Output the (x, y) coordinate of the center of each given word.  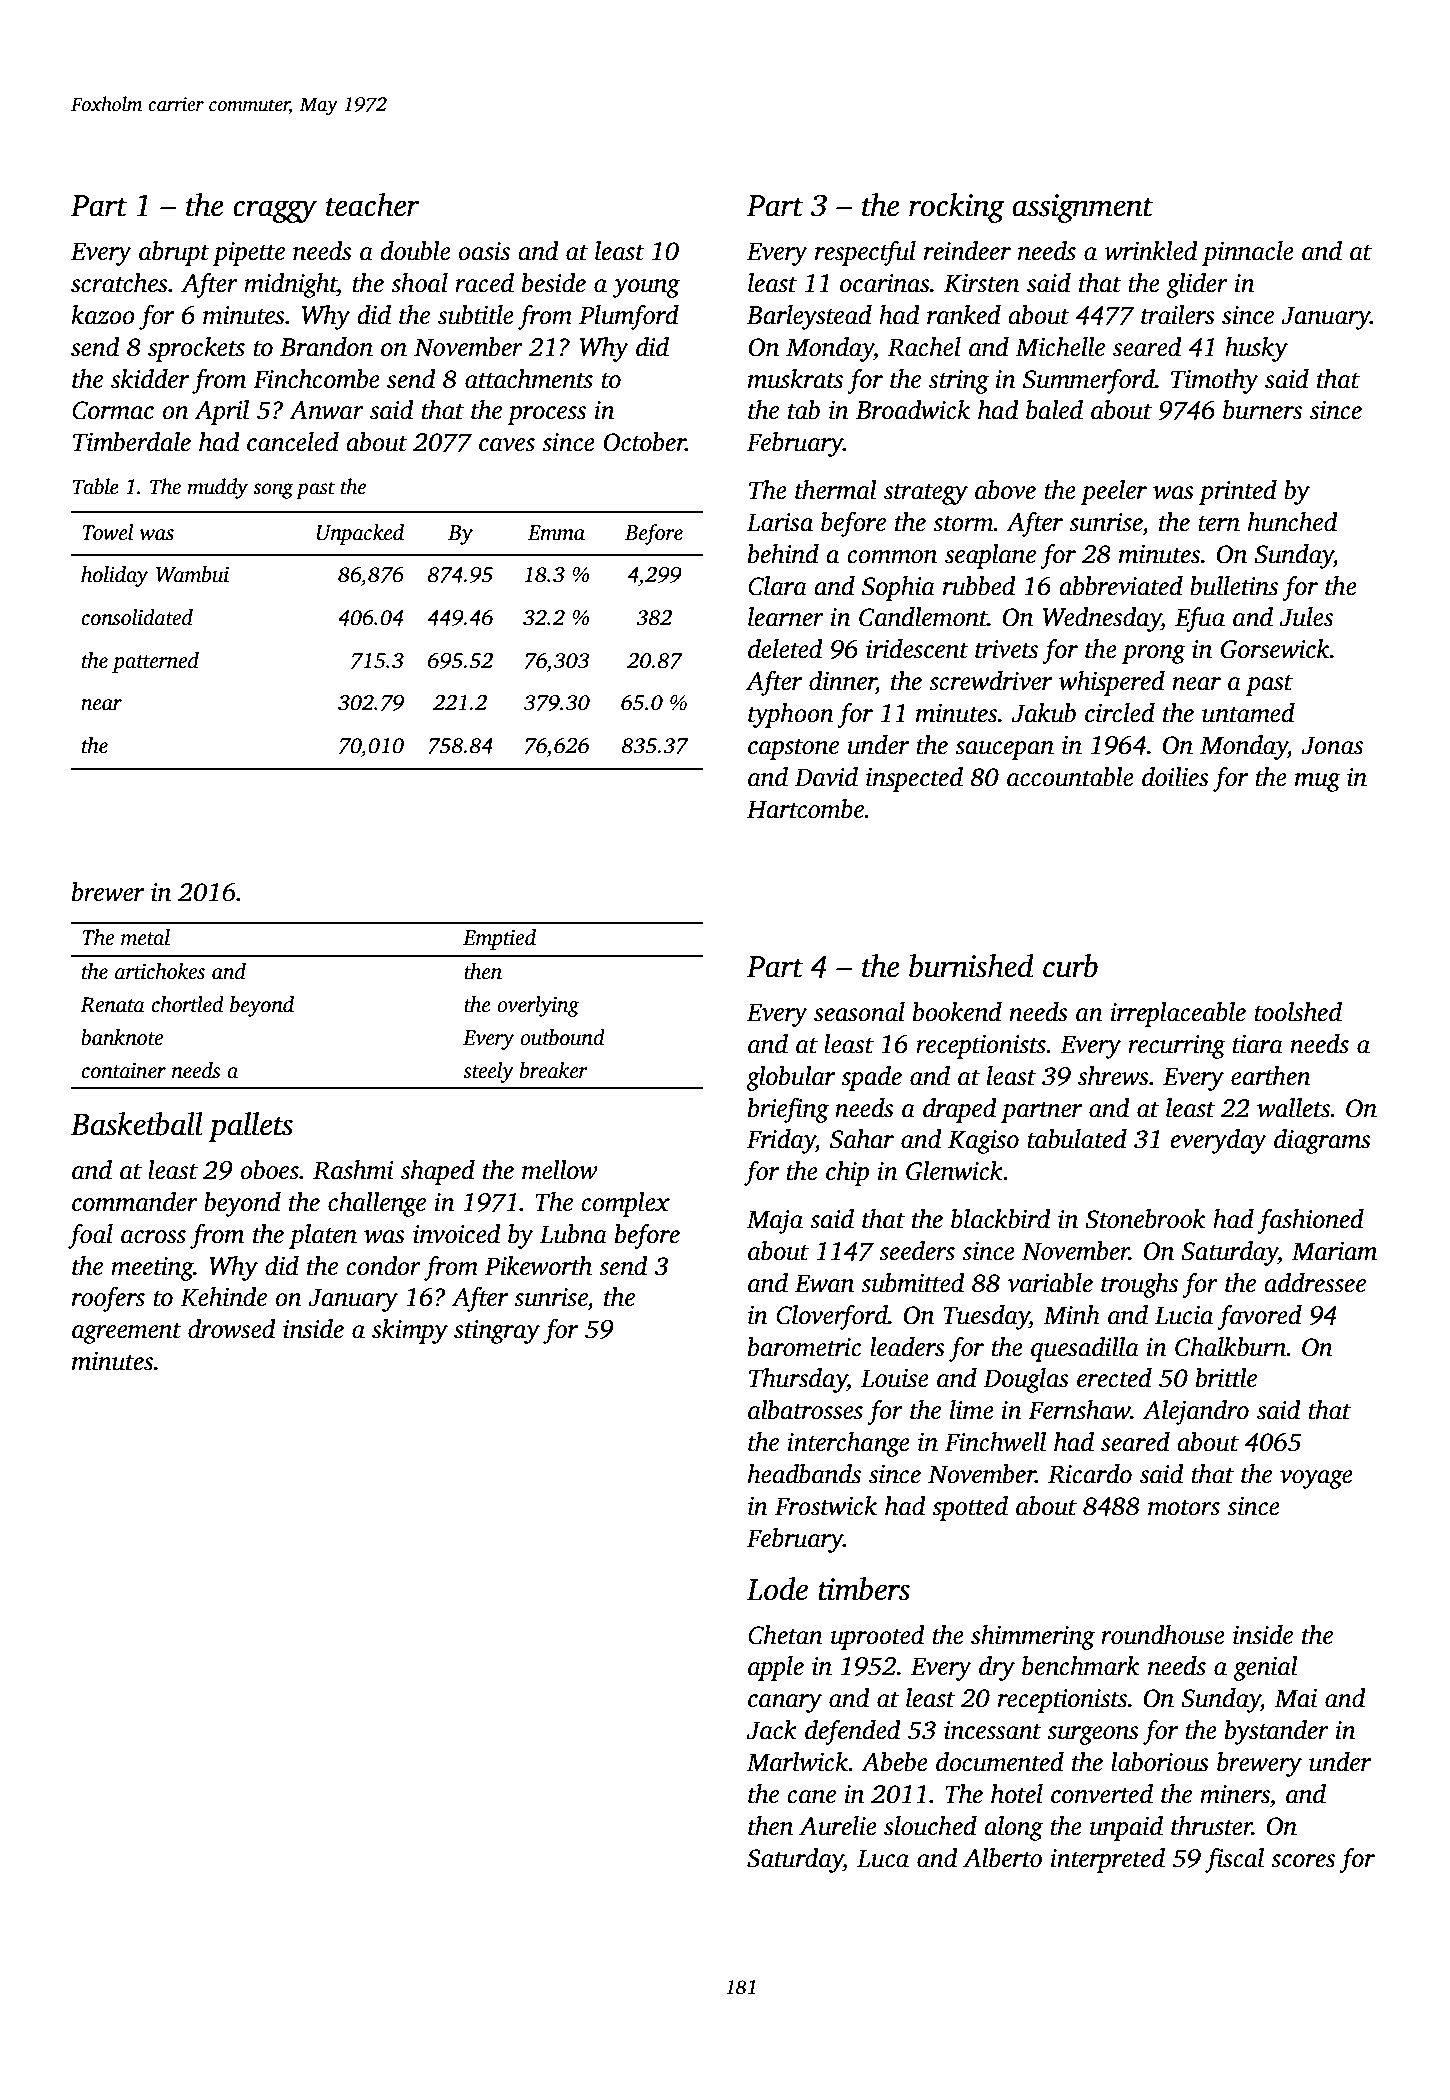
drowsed (232, 1329)
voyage (1316, 1479)
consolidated (137, 617)
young (646, 288)
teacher (373, 205)
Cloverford (832, 1317)
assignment (1082, 208)
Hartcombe (806, 809)
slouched (930, 1826)
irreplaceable (1178, 1014)
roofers (108, 1299)
